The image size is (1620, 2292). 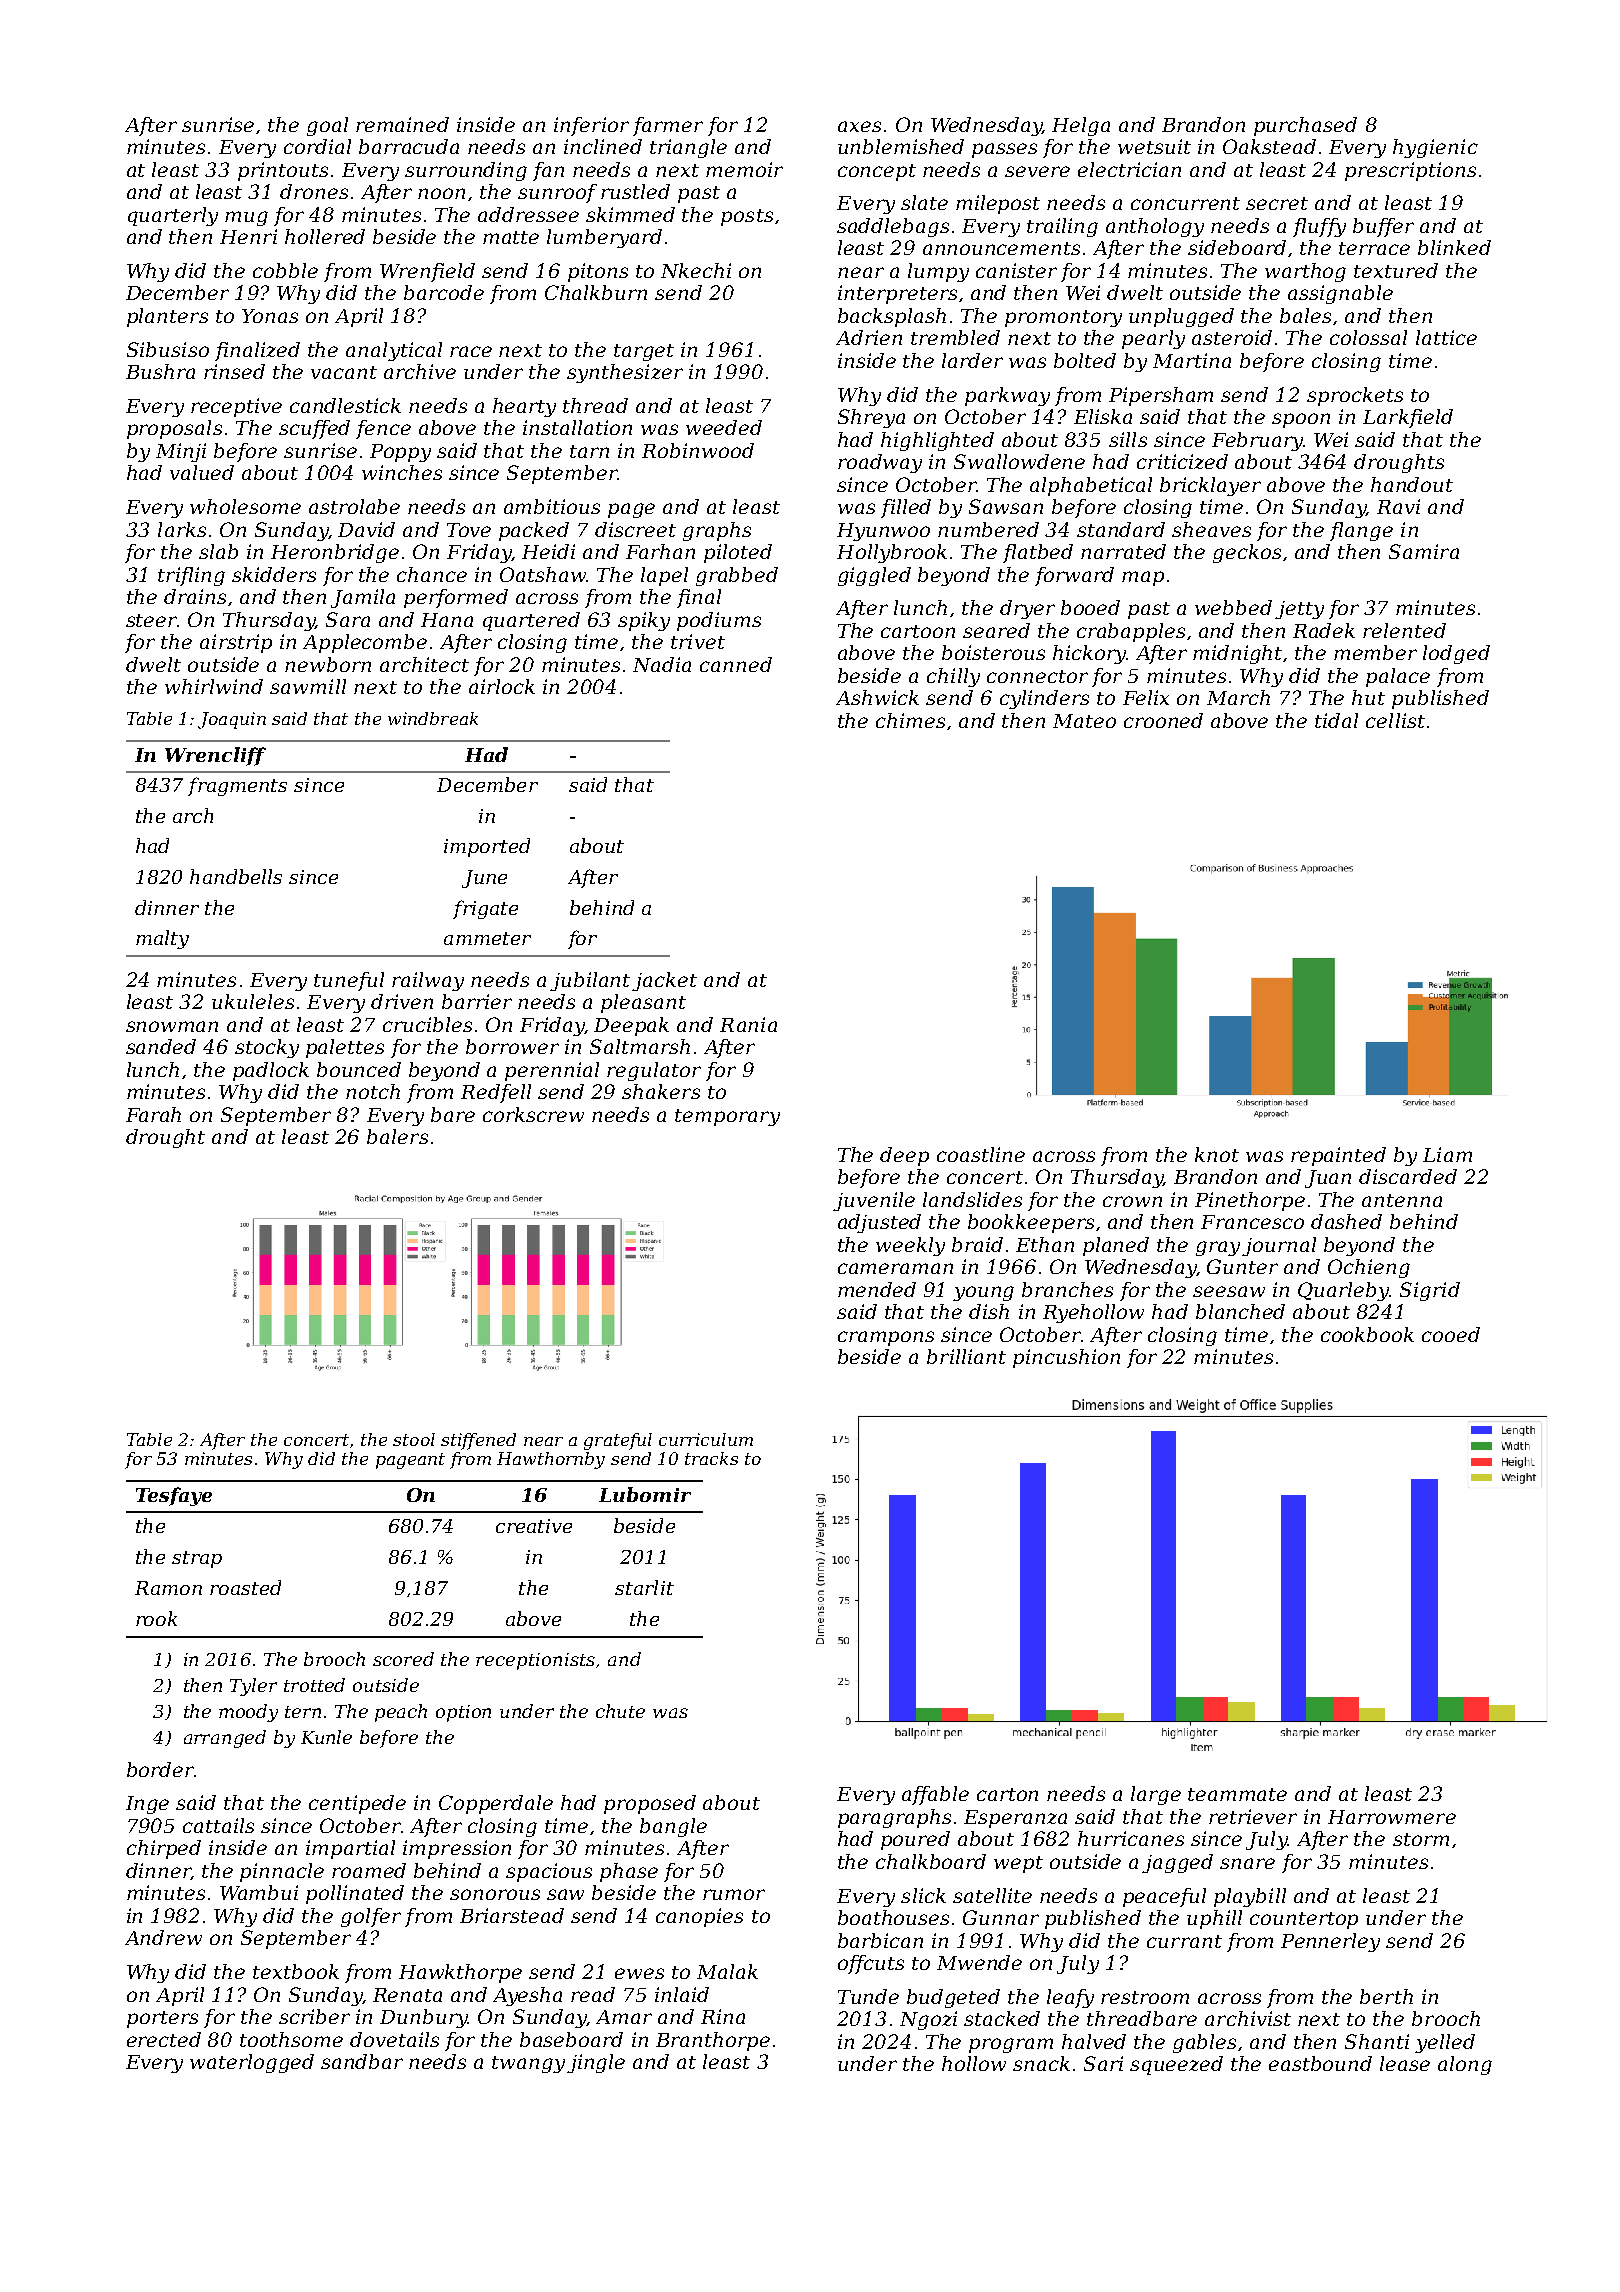 I want to click on passes, so click(x=1004, y=150).
